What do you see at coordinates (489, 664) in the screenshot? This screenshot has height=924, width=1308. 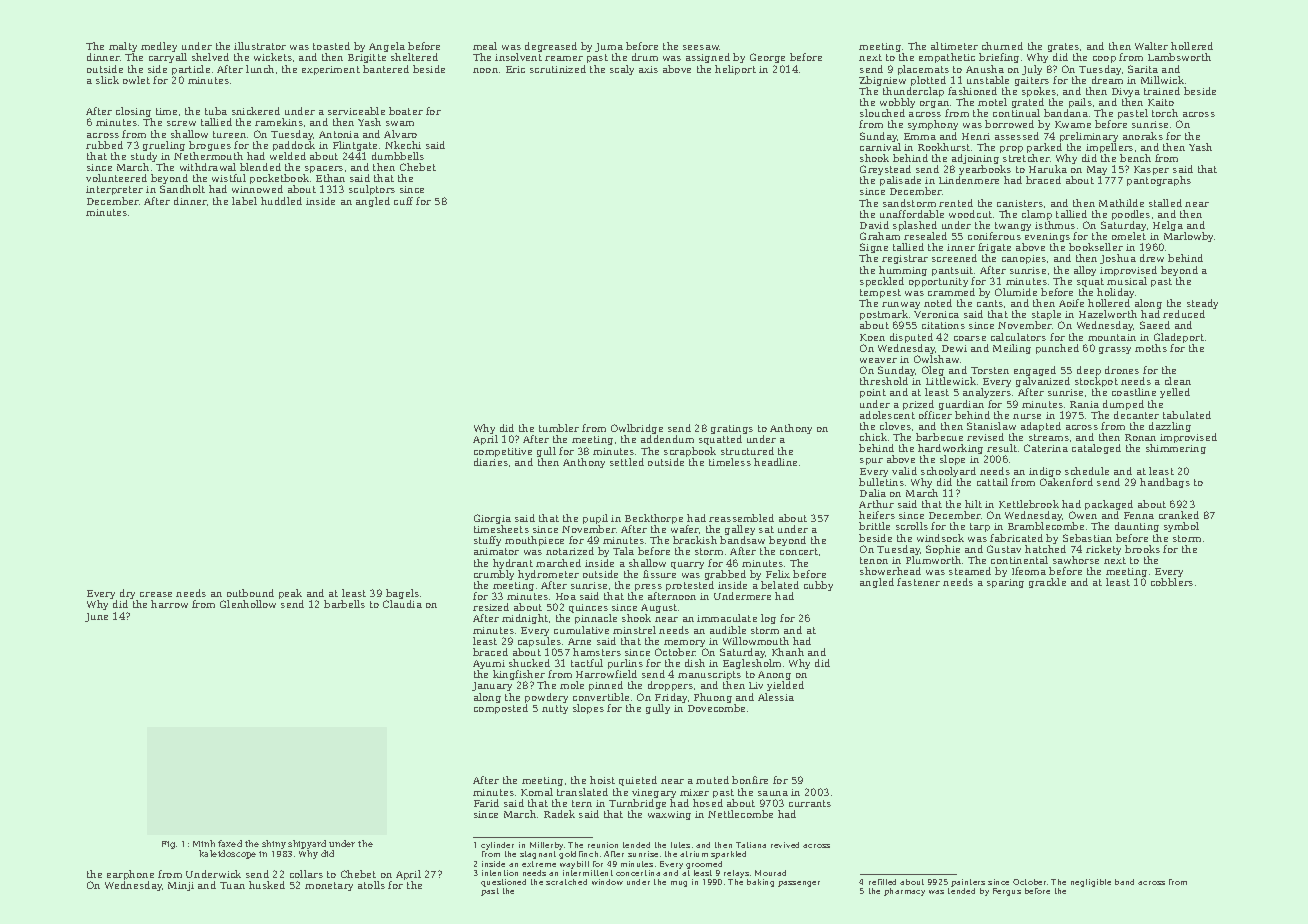 I see `Ayumi` at bounding box center [489, 664].
